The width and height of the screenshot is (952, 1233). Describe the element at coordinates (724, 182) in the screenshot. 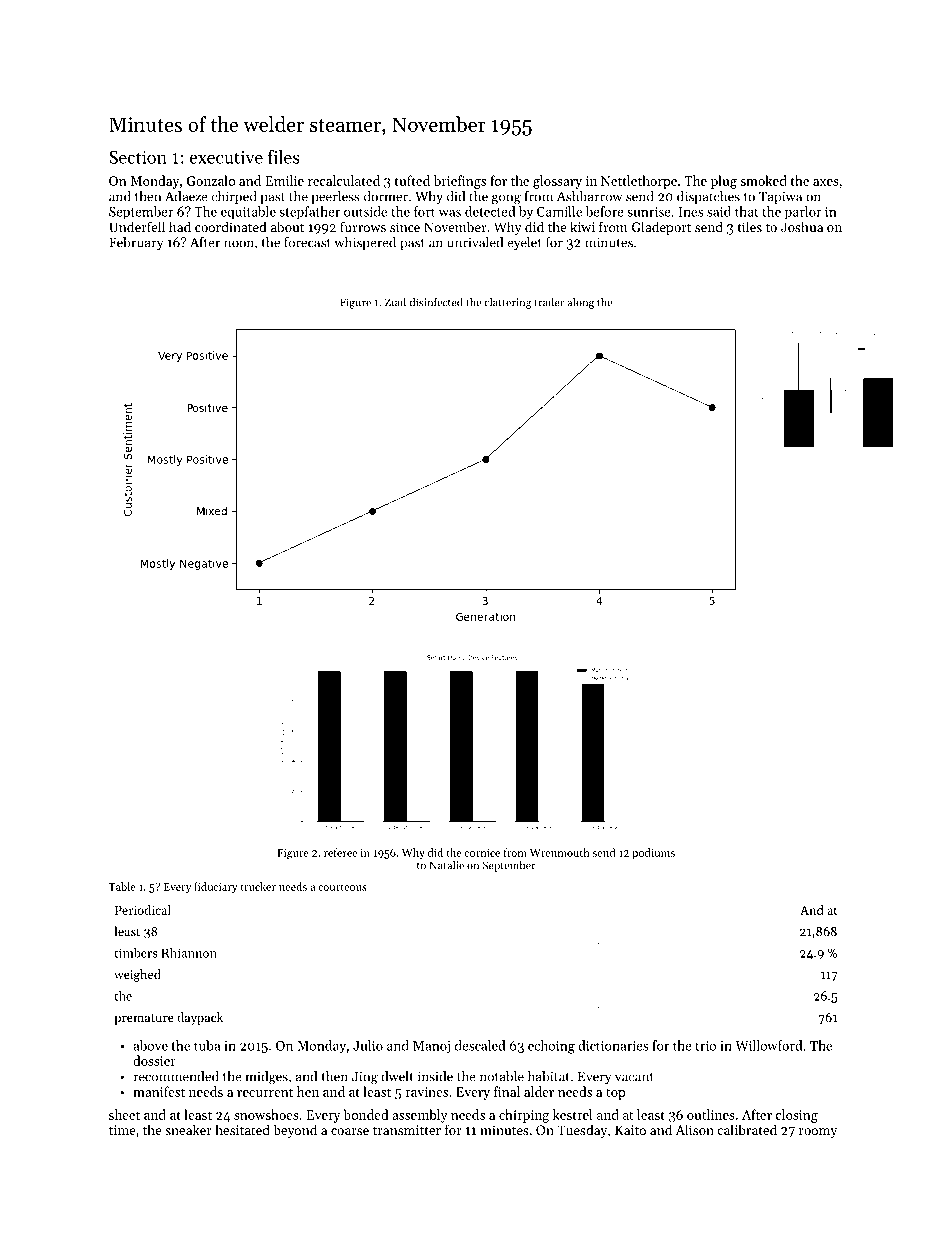

I see `plug` at that location.
